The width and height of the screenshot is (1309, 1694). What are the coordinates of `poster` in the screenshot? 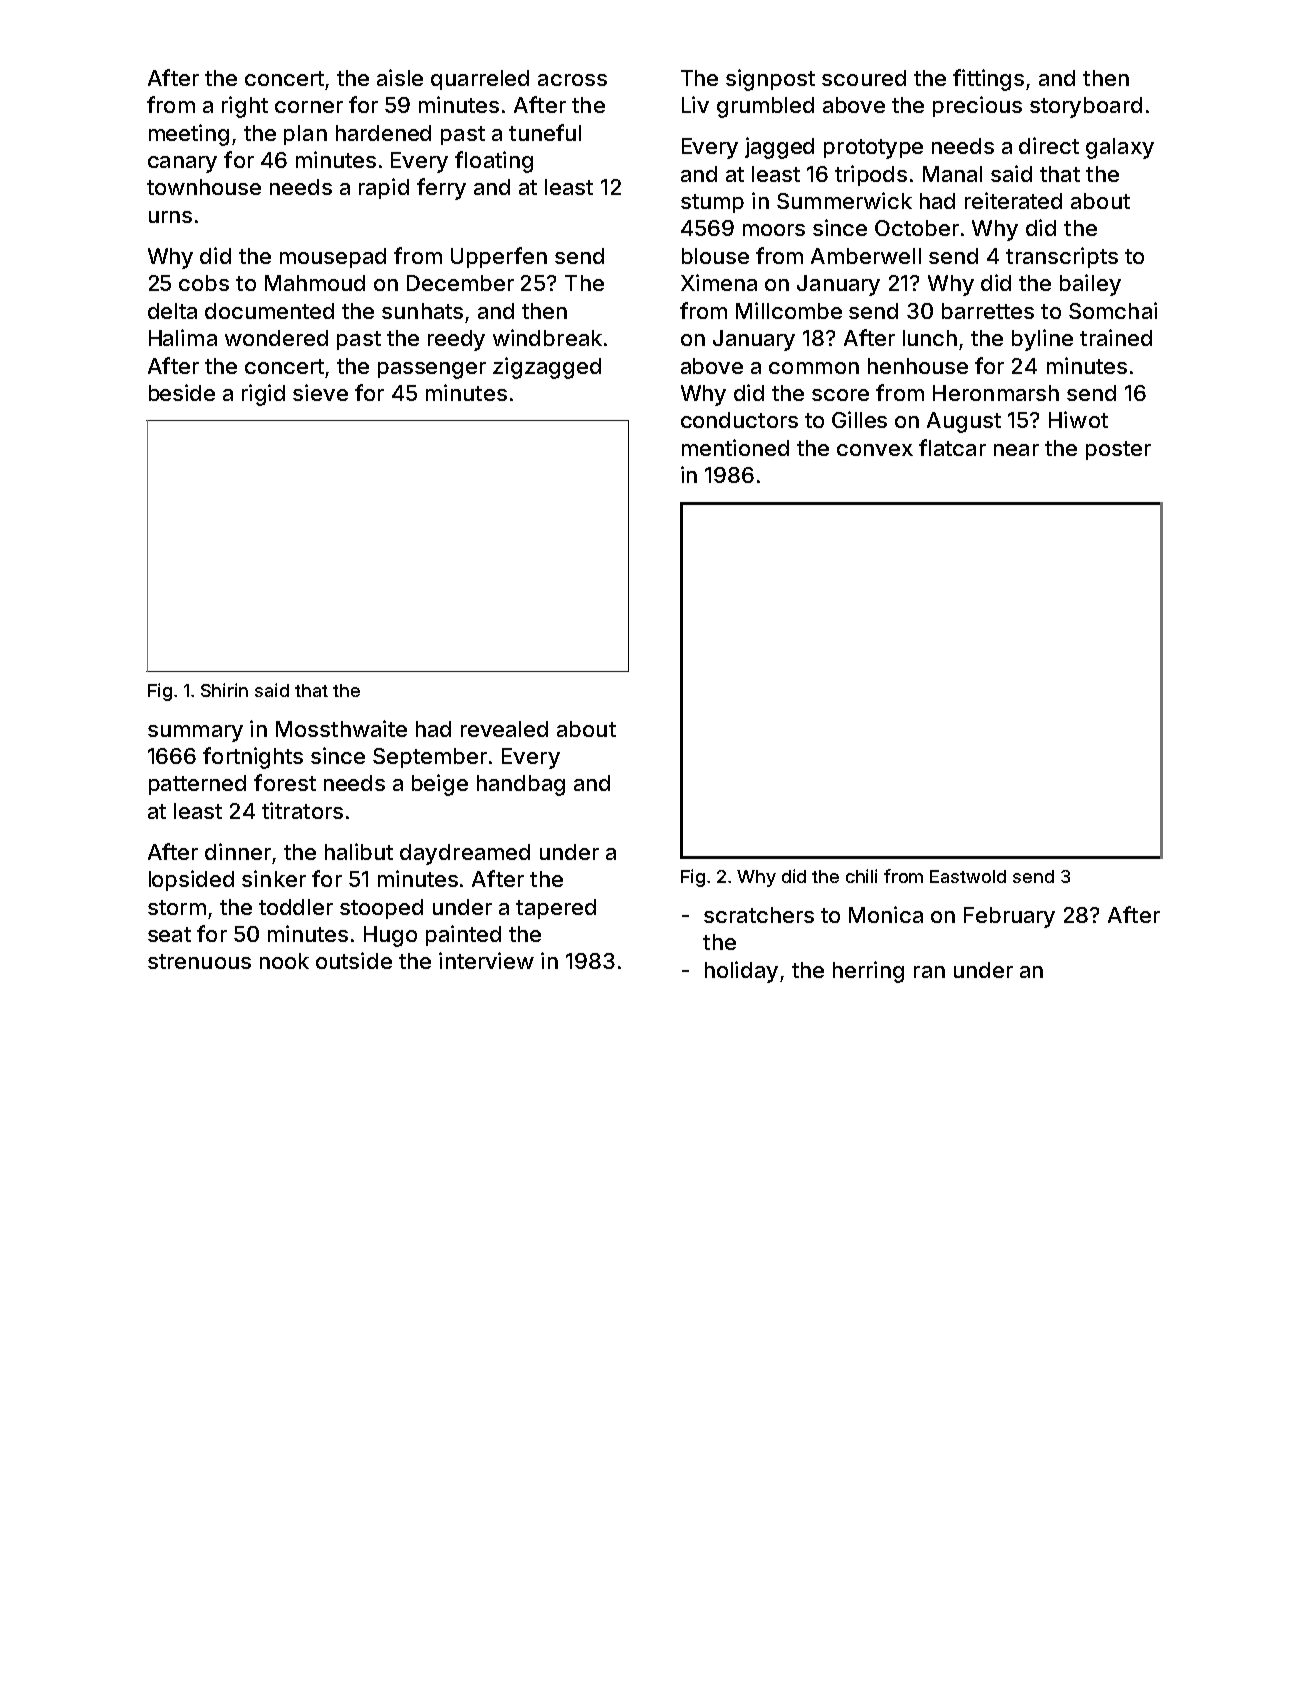 It's located at (1118, 450).
